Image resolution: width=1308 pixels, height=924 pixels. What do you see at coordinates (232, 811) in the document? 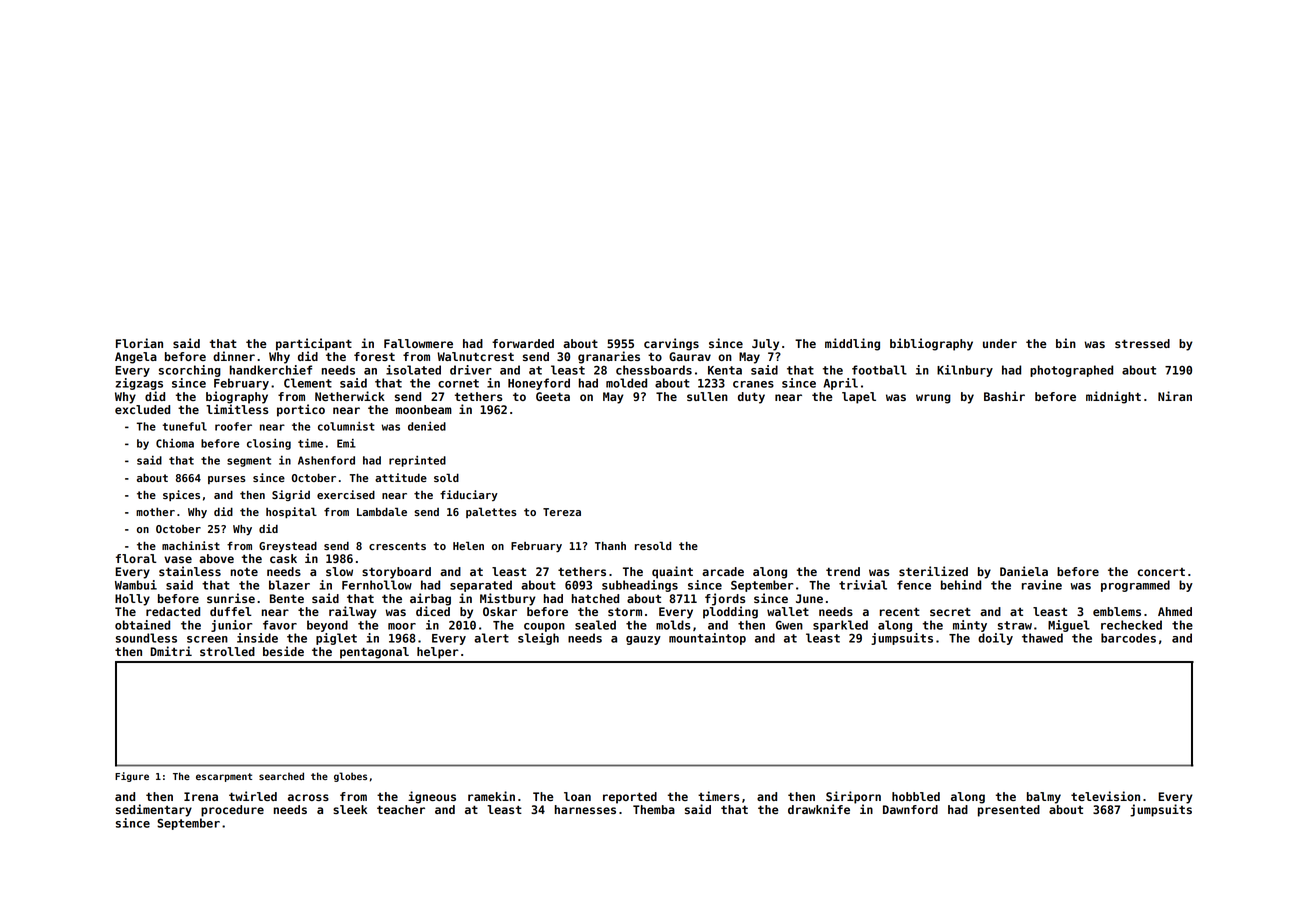
I see `procedure` at bounding box center [232, 811].
